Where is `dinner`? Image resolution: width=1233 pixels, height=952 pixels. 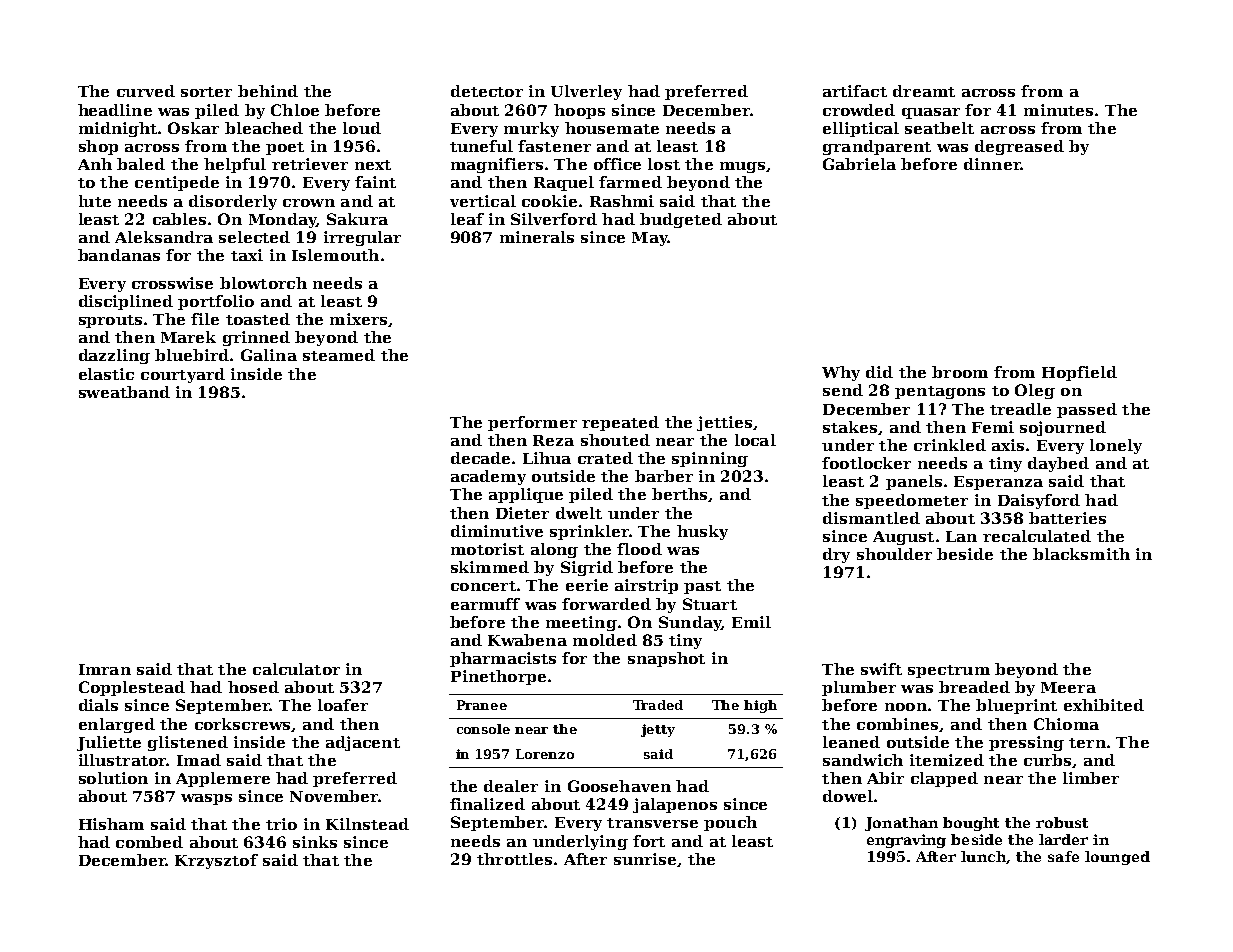
dinner is located at coordinates (992, 164).
